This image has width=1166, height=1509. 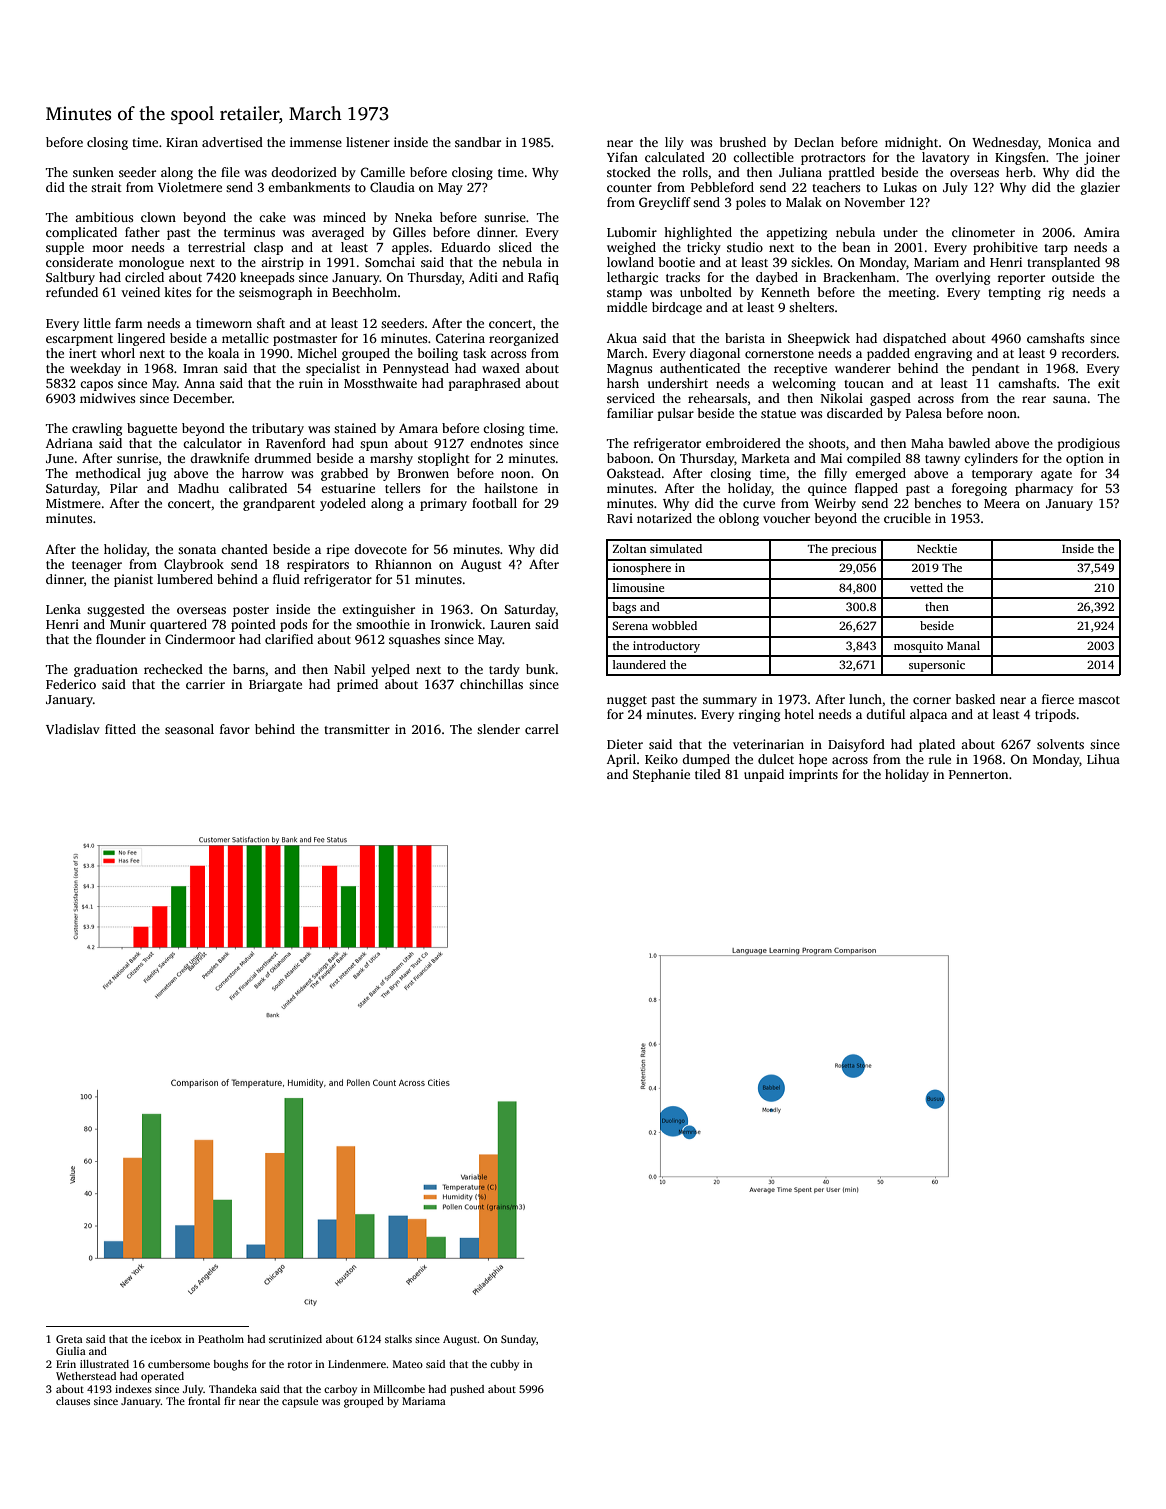 What do you see at coordinates (661, 775) in the image?
I see `Stephanie` at bounding box center [661, 775].
